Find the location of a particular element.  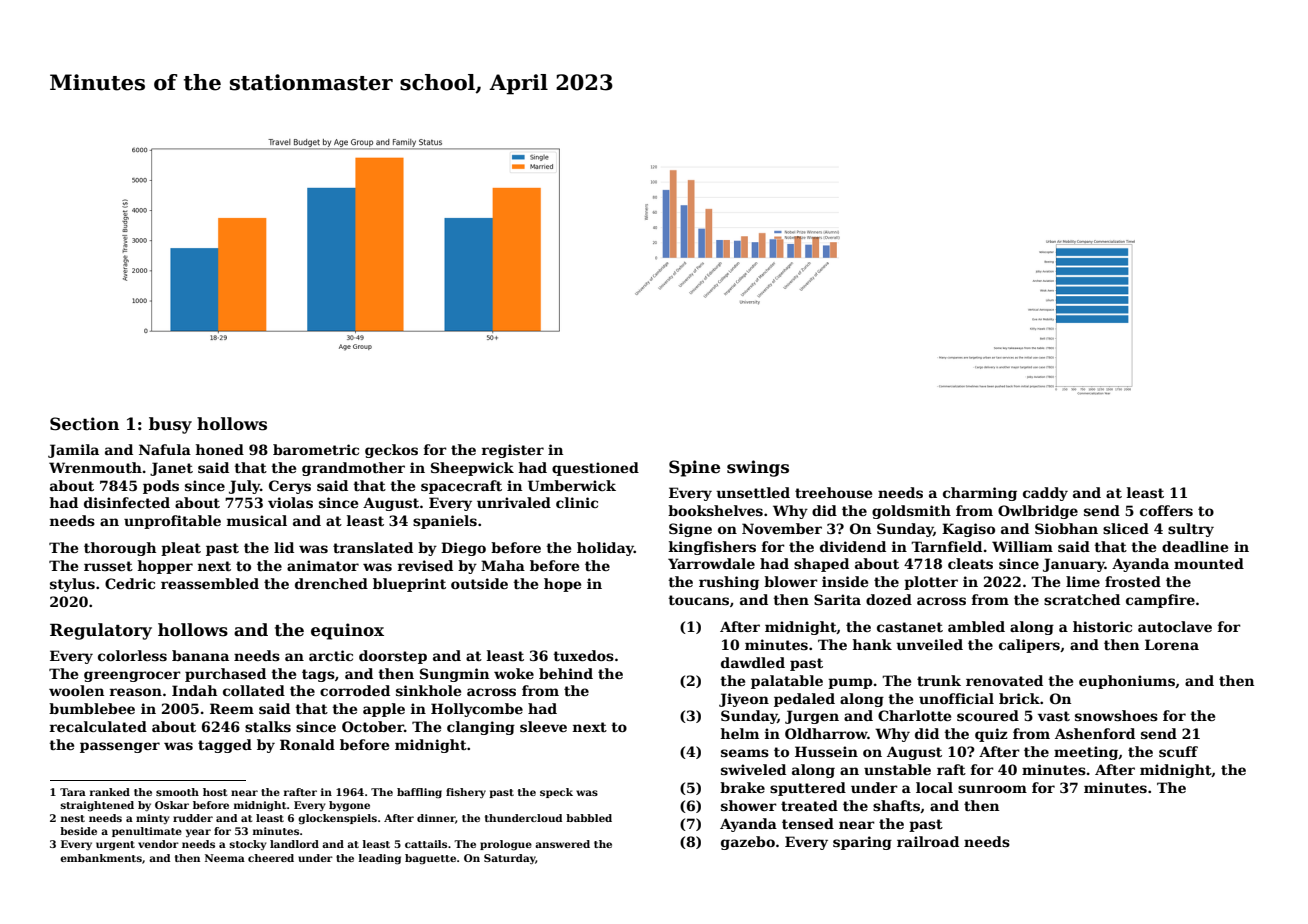

busy is located at coordinates (170, 425).
